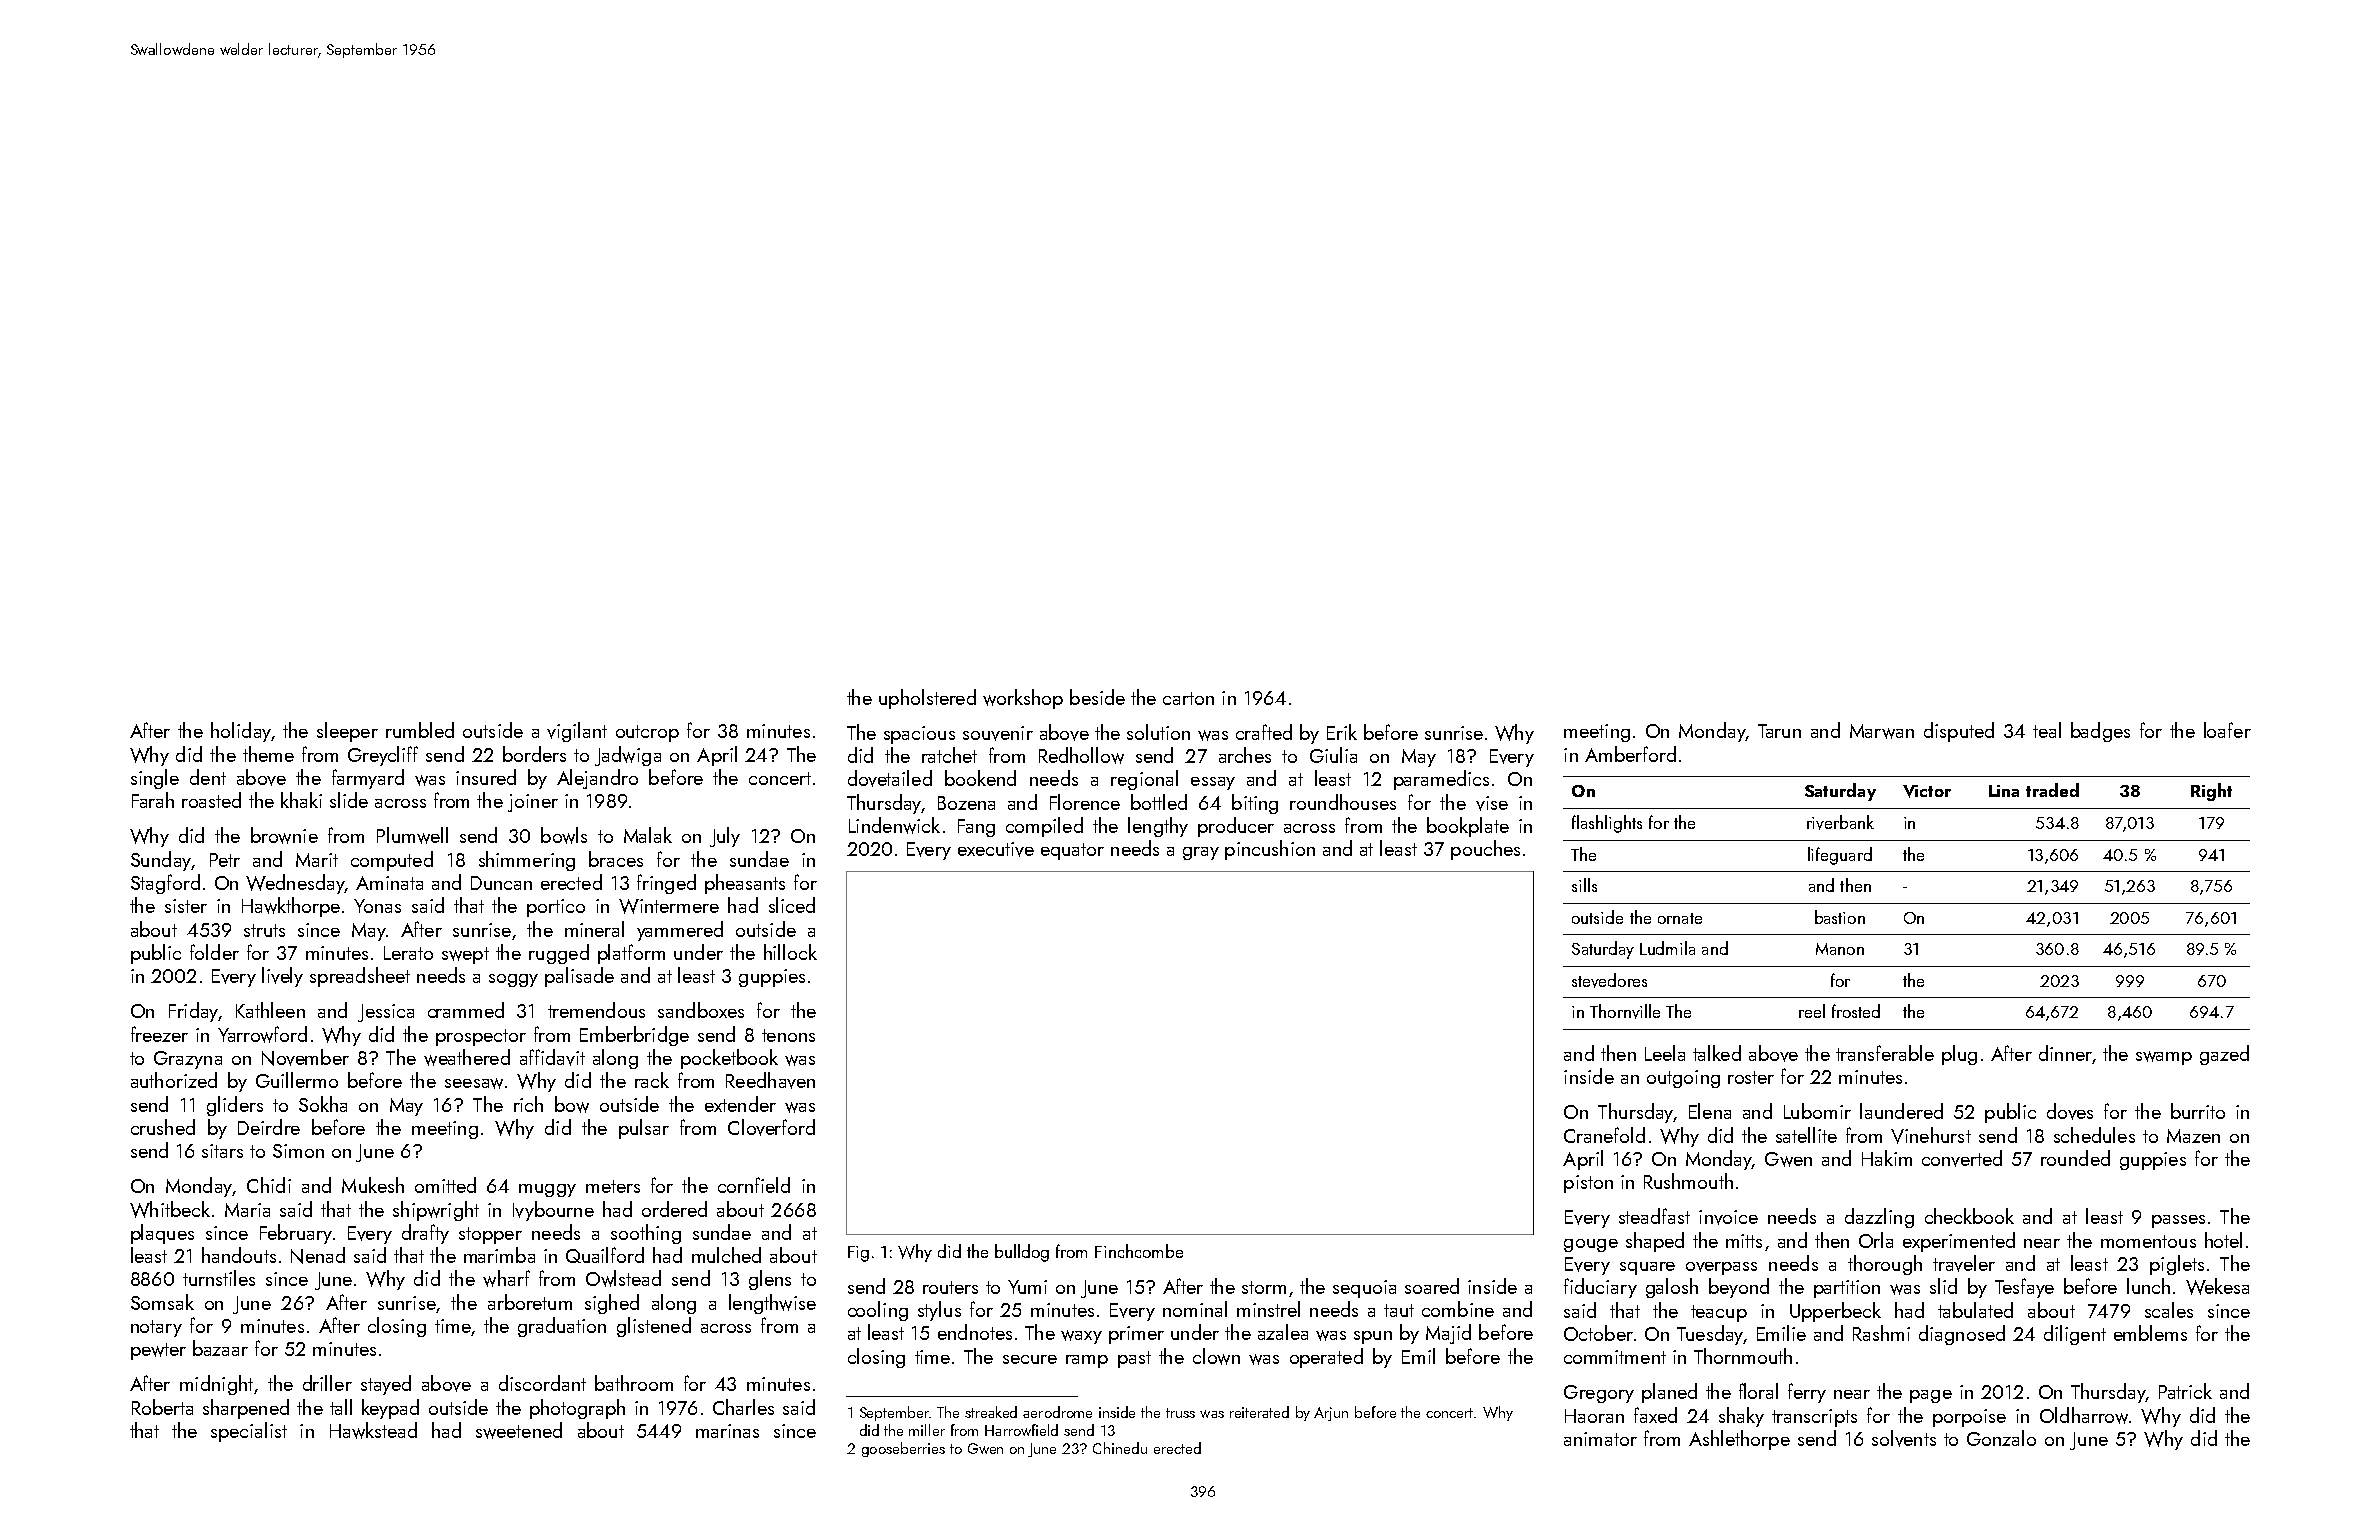 This screenshot has width=2380, height=1540. I want to click on Tarun, so click(1779, 731).
